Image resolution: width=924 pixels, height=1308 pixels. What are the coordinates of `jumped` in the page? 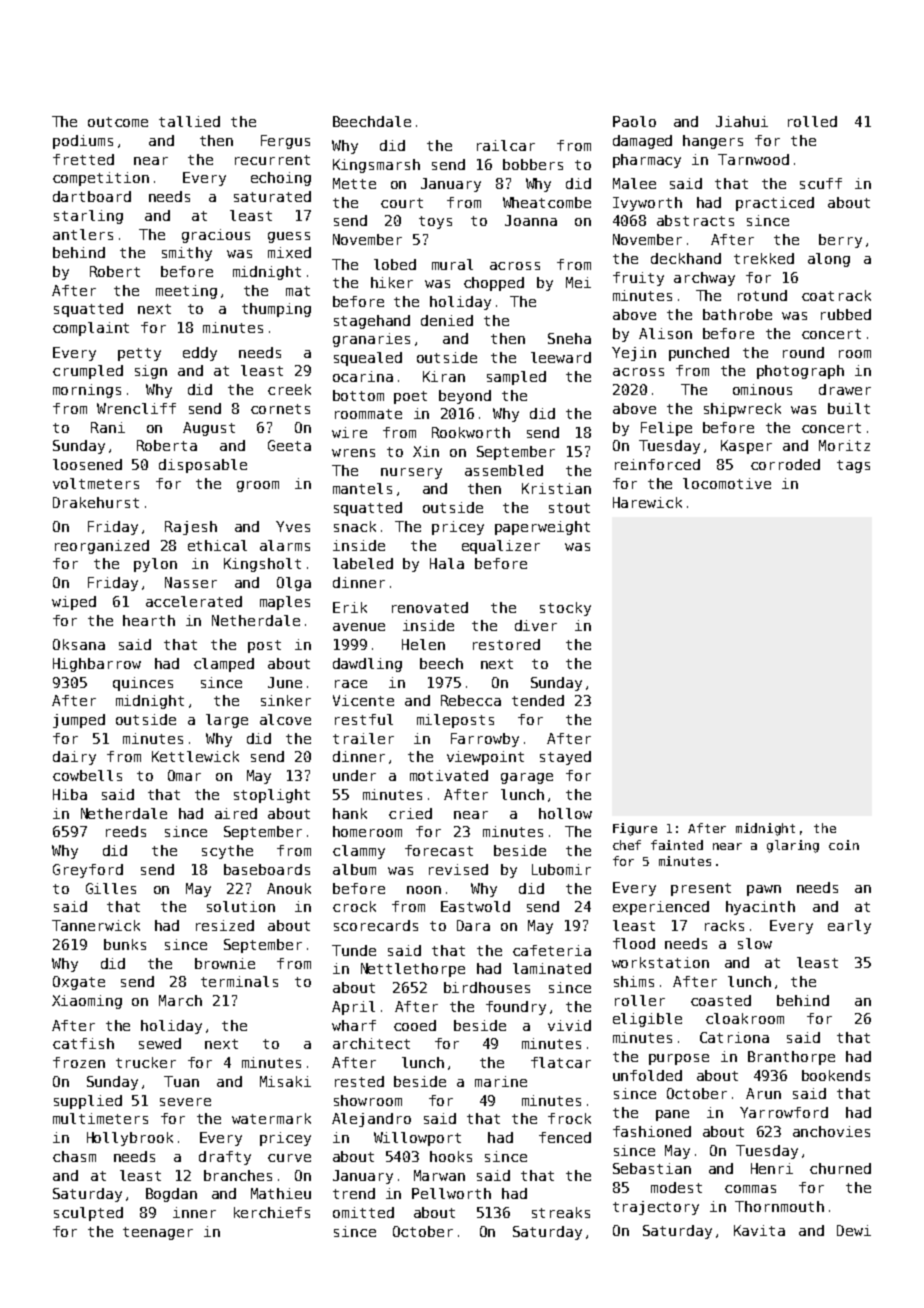 It's located at (79, 721).
